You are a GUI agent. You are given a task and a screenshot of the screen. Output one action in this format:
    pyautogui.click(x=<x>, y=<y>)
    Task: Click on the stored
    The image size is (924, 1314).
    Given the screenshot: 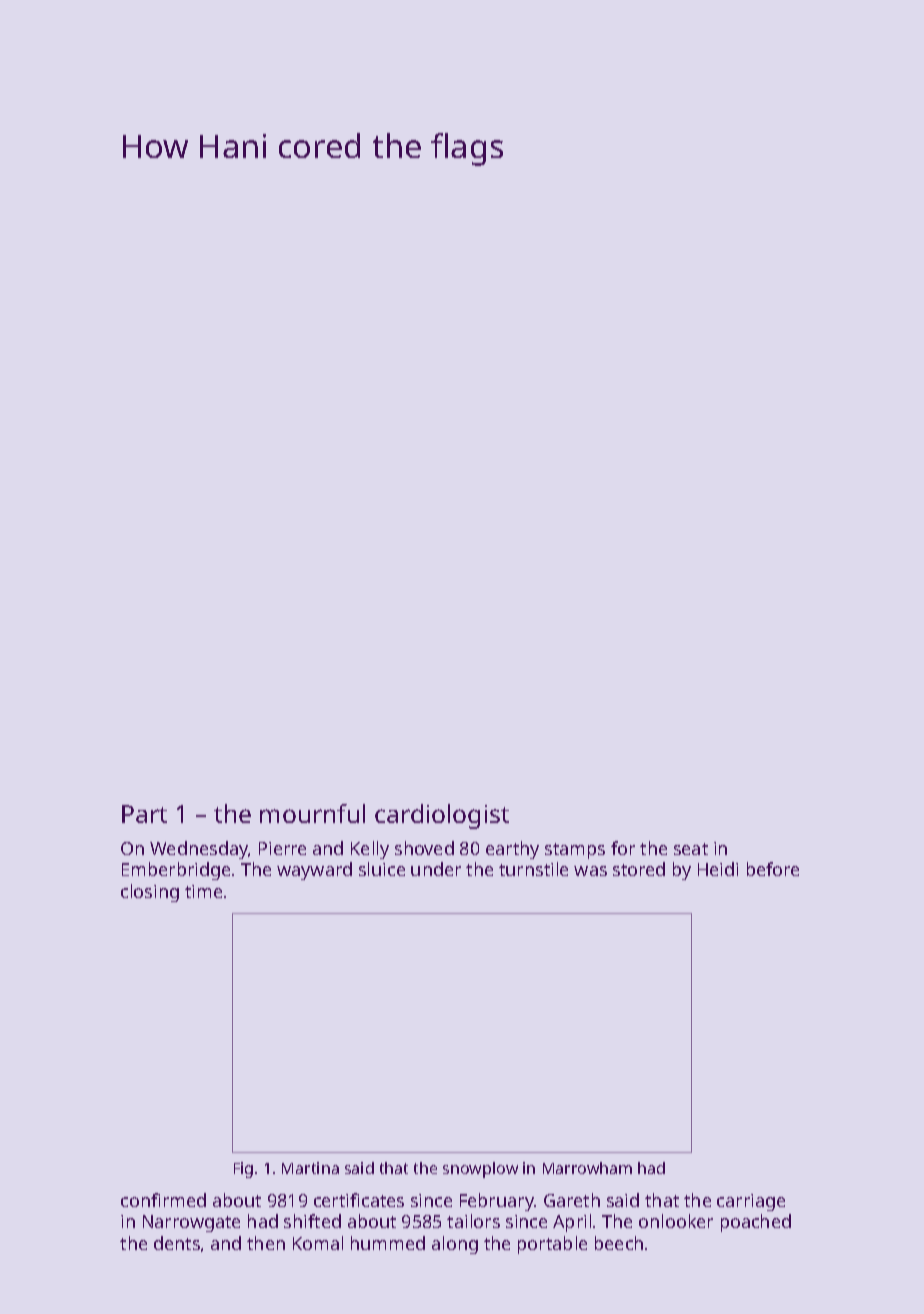 What is the action you would take?
    pyautogui.click(x=639, y=869)
